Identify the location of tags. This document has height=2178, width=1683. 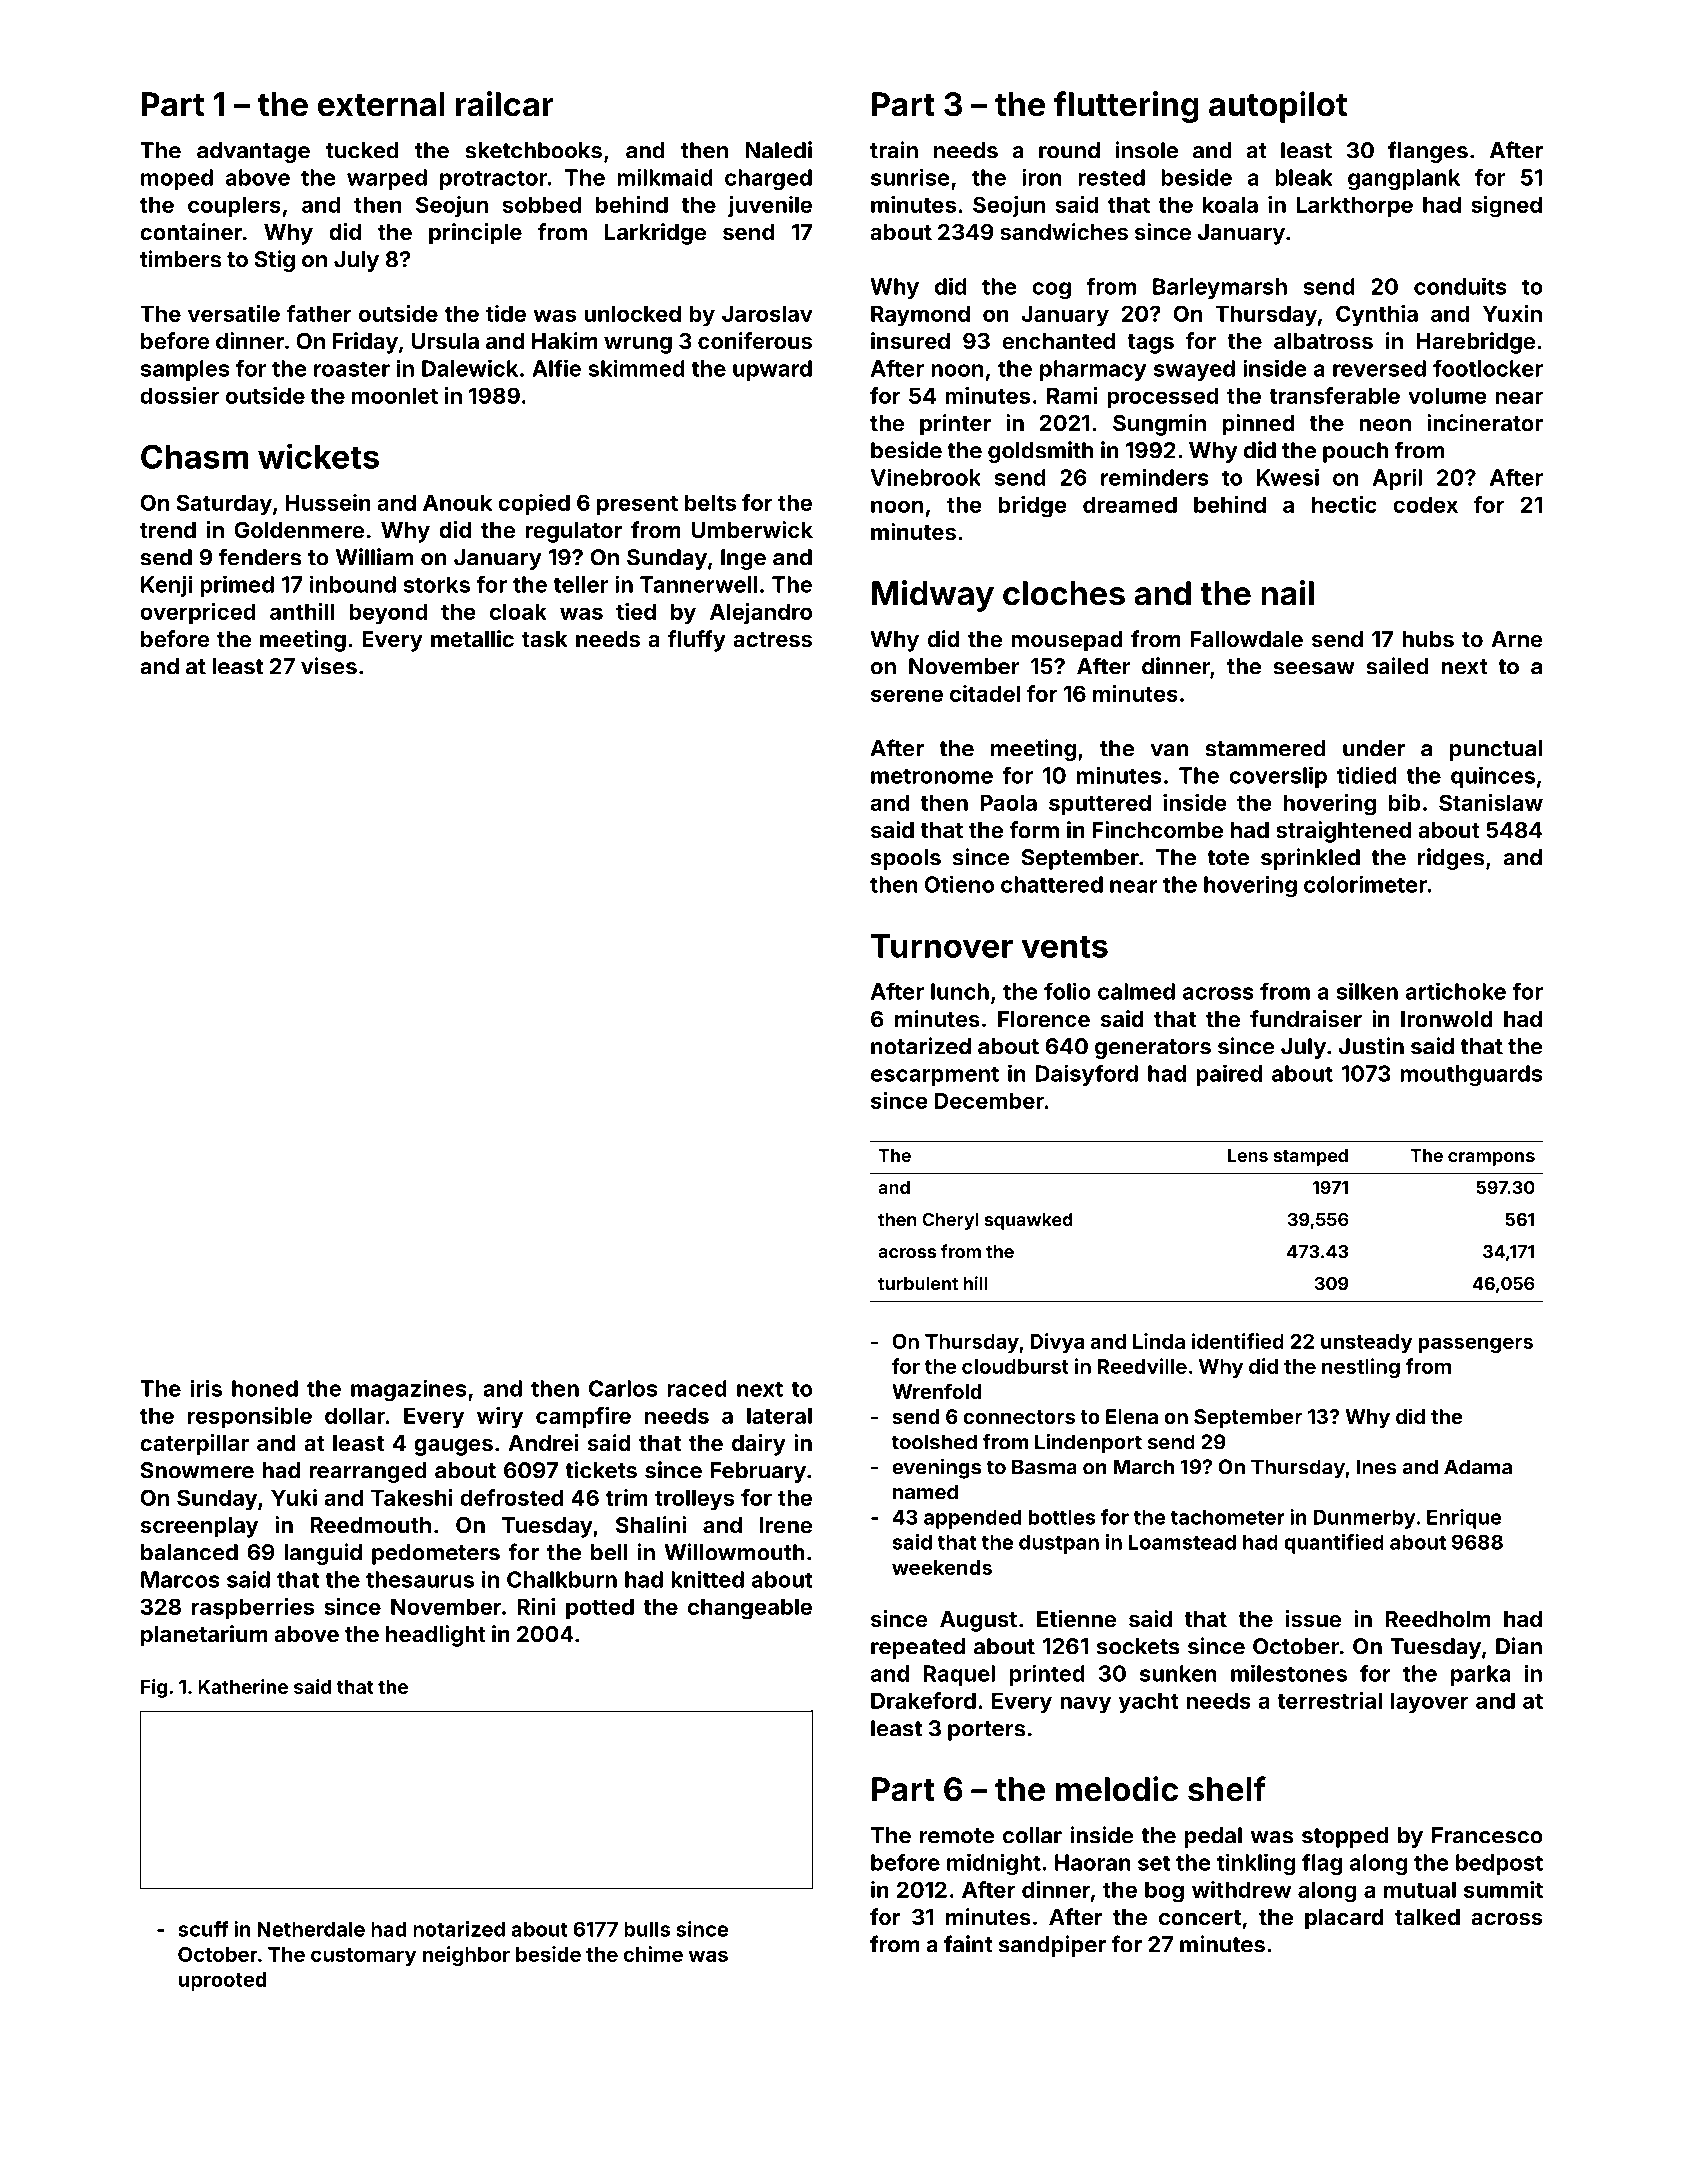
(1150, 344).
